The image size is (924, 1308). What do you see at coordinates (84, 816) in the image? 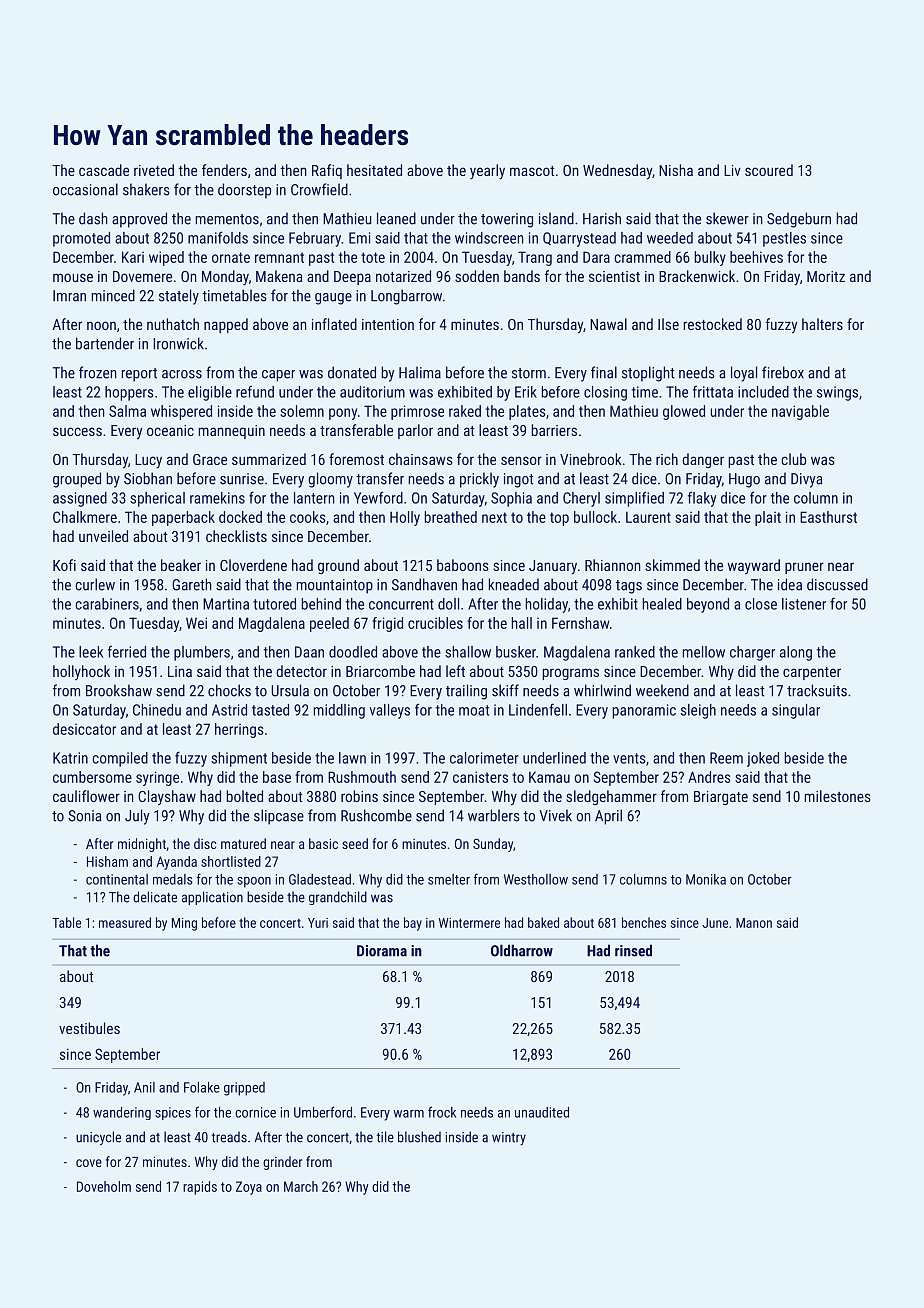
I see `Sonia` at bounding box center [84, 816].
